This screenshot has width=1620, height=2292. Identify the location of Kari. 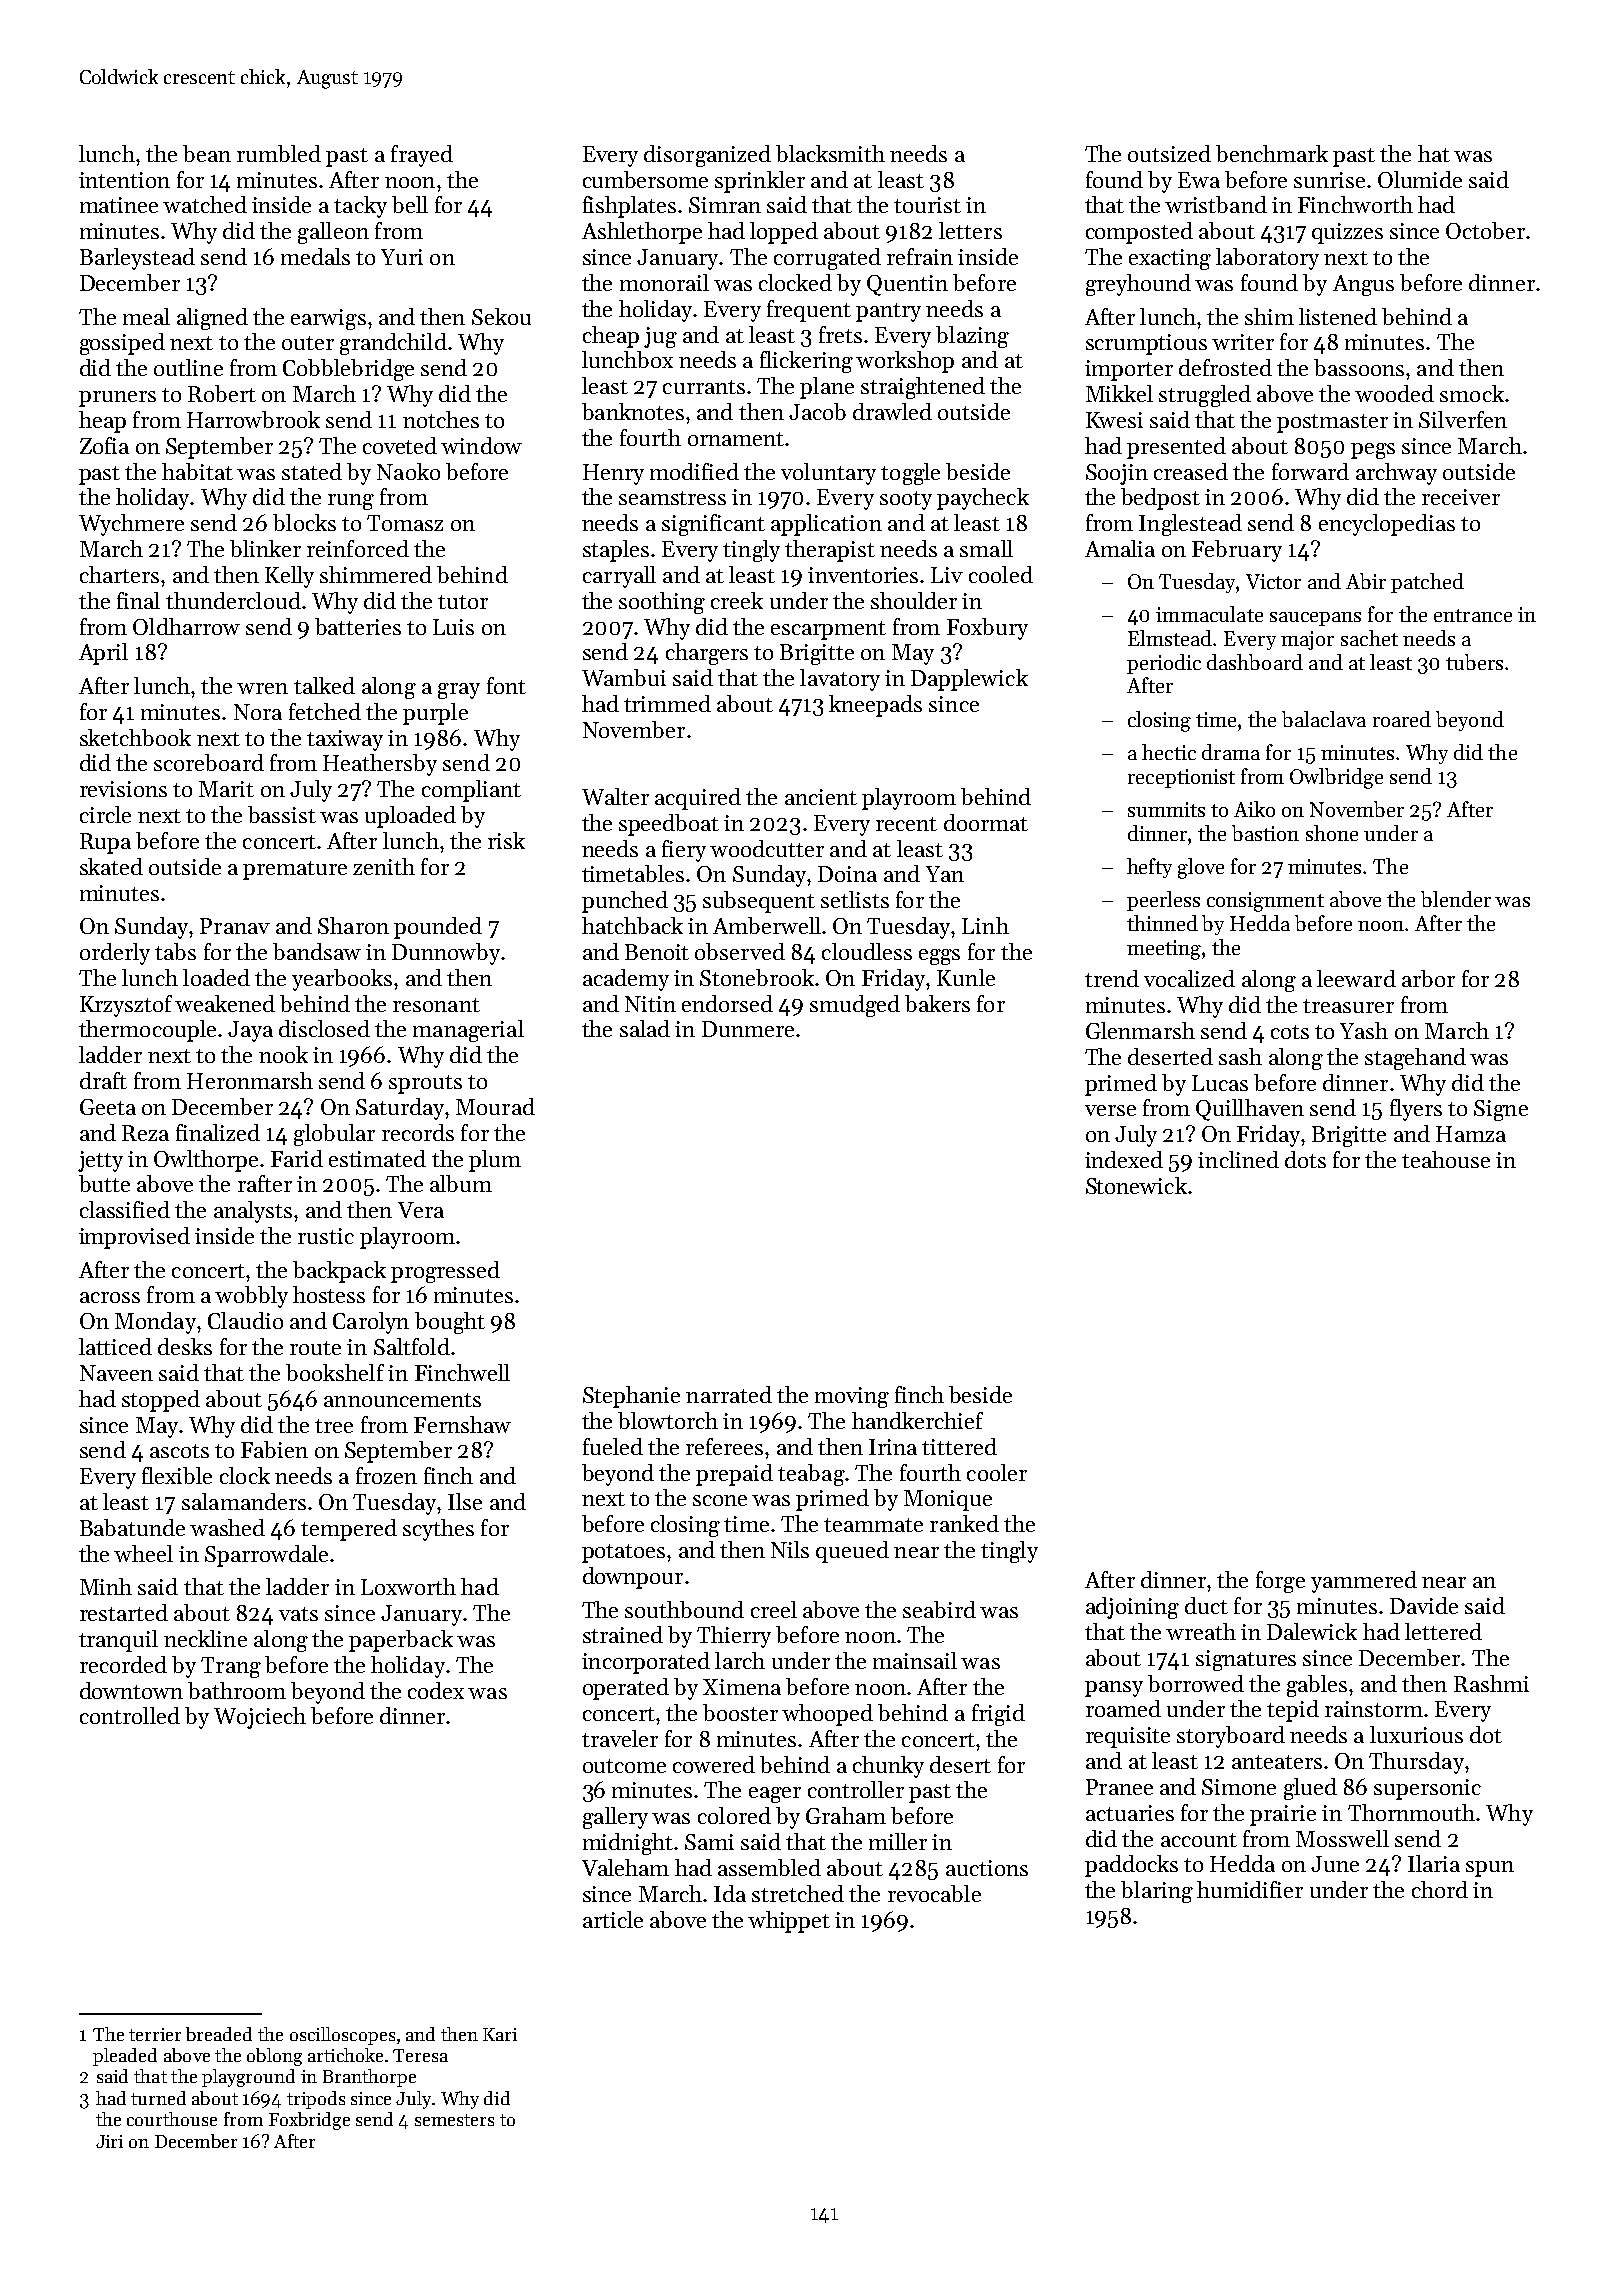
(500, 2034).
